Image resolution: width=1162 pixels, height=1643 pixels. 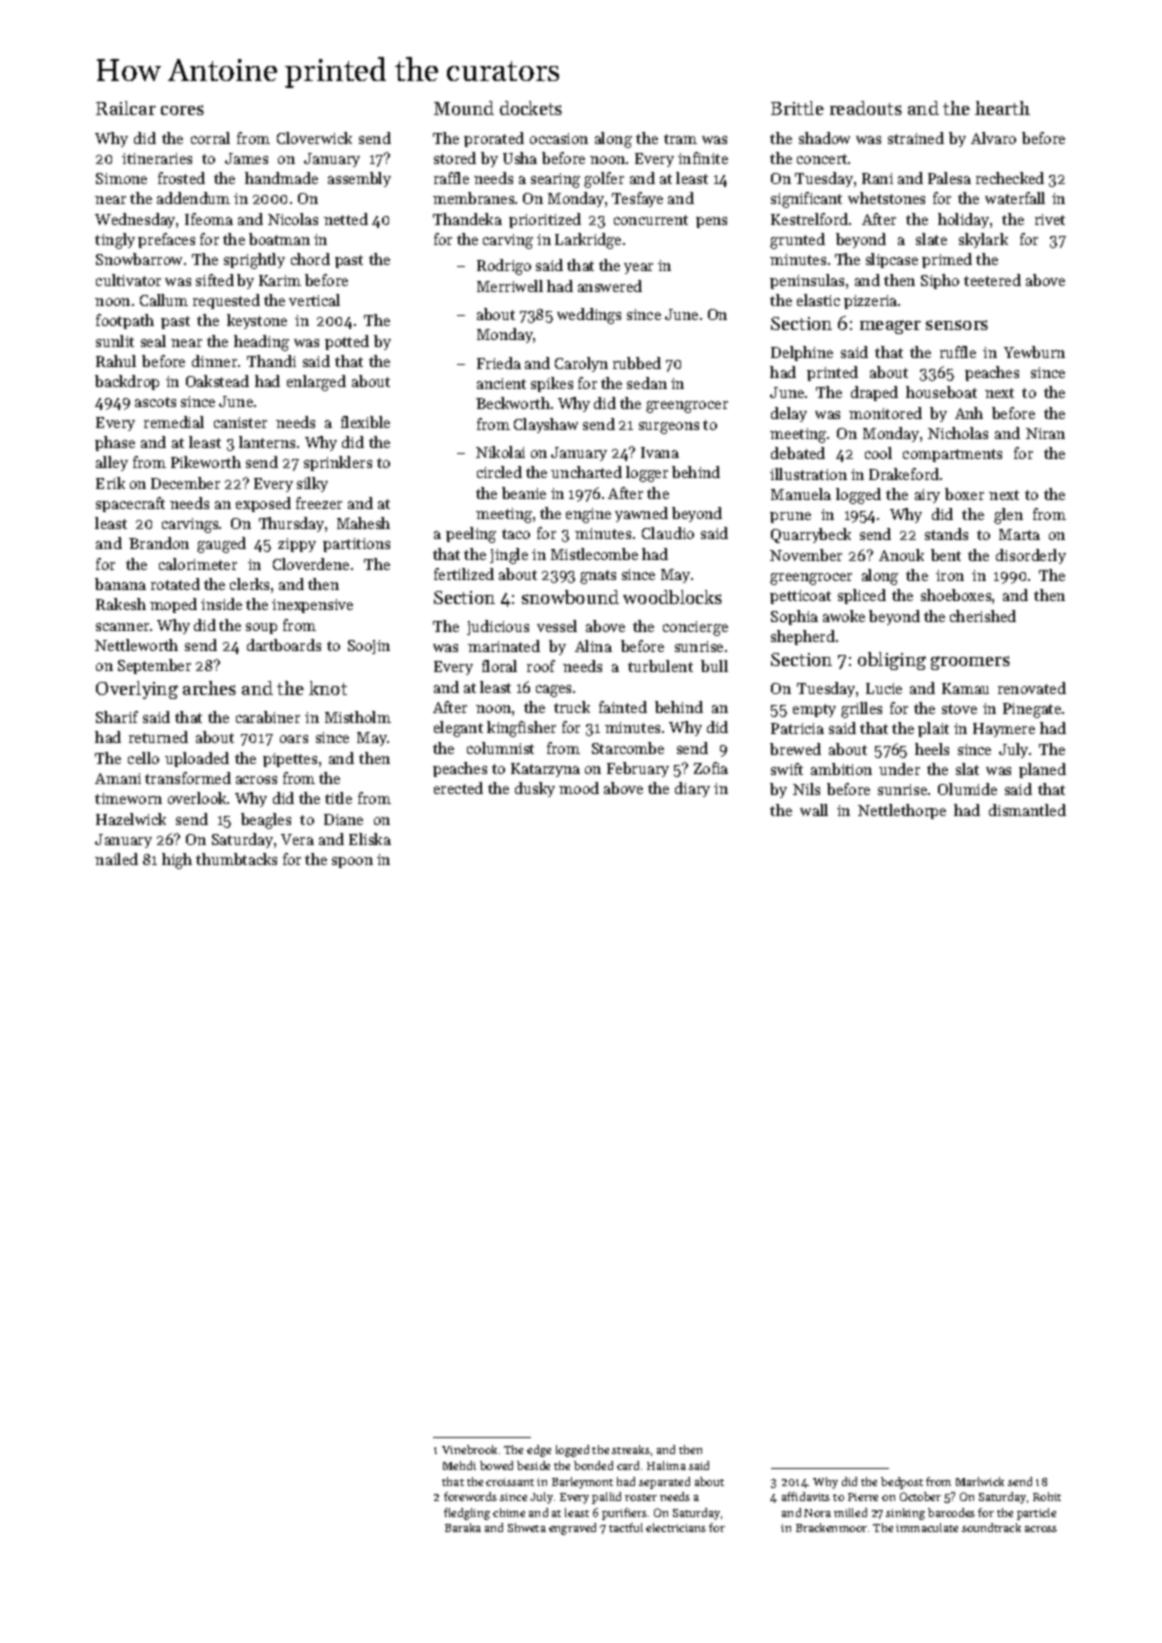 I want to click on Thandeka, so click(x=467, y=219).
